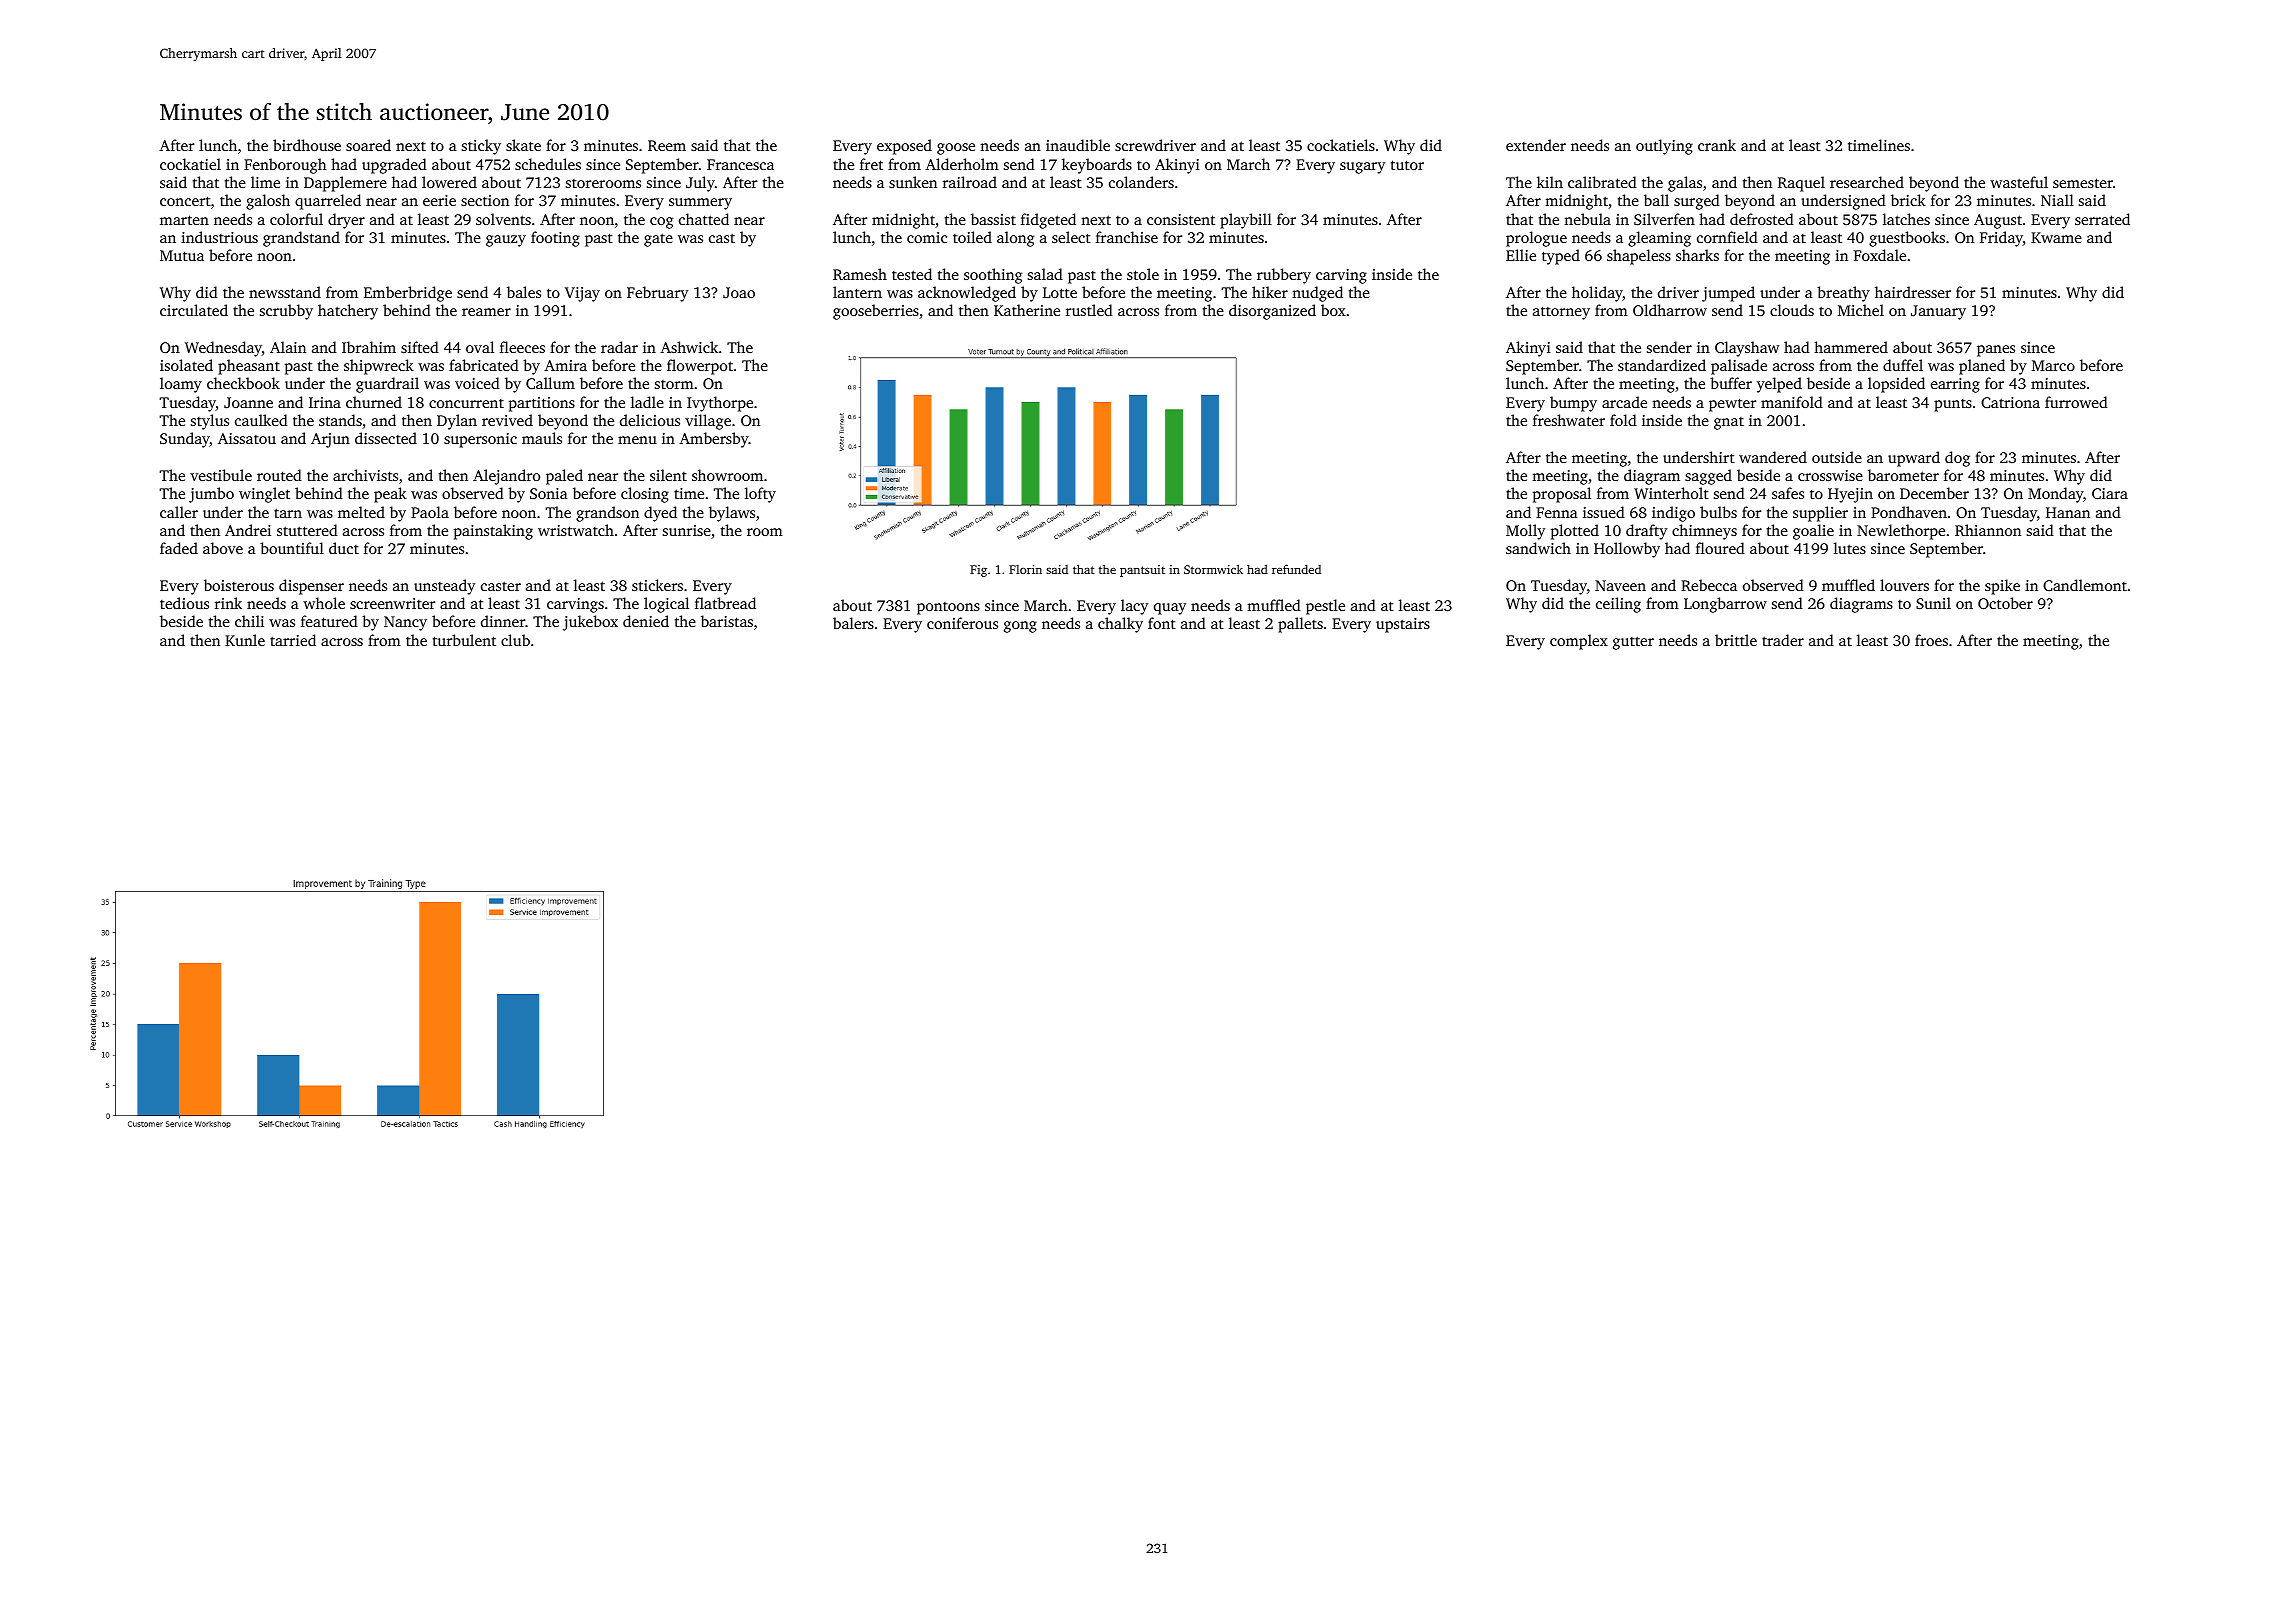 This document has width=2292, height=1620. What do you see at coordinates (1143, 274) in the document?
I see `stole` at bounding box center [1143, 274].
